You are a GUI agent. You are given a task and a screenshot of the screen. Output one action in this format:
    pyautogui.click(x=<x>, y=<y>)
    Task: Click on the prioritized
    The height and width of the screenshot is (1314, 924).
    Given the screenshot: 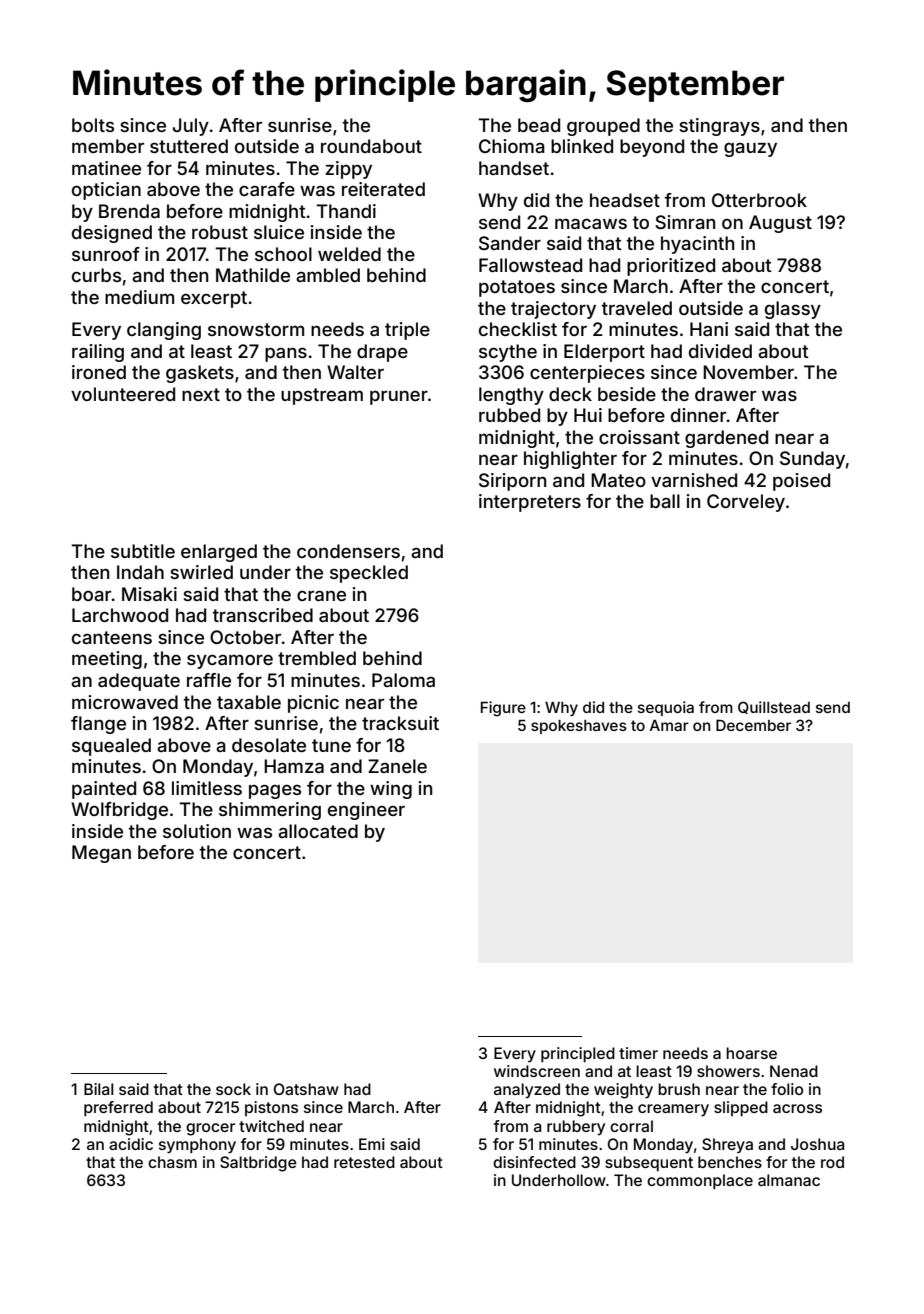 What is the action you would take?
    pyautogui.click(x=671, y=267)
